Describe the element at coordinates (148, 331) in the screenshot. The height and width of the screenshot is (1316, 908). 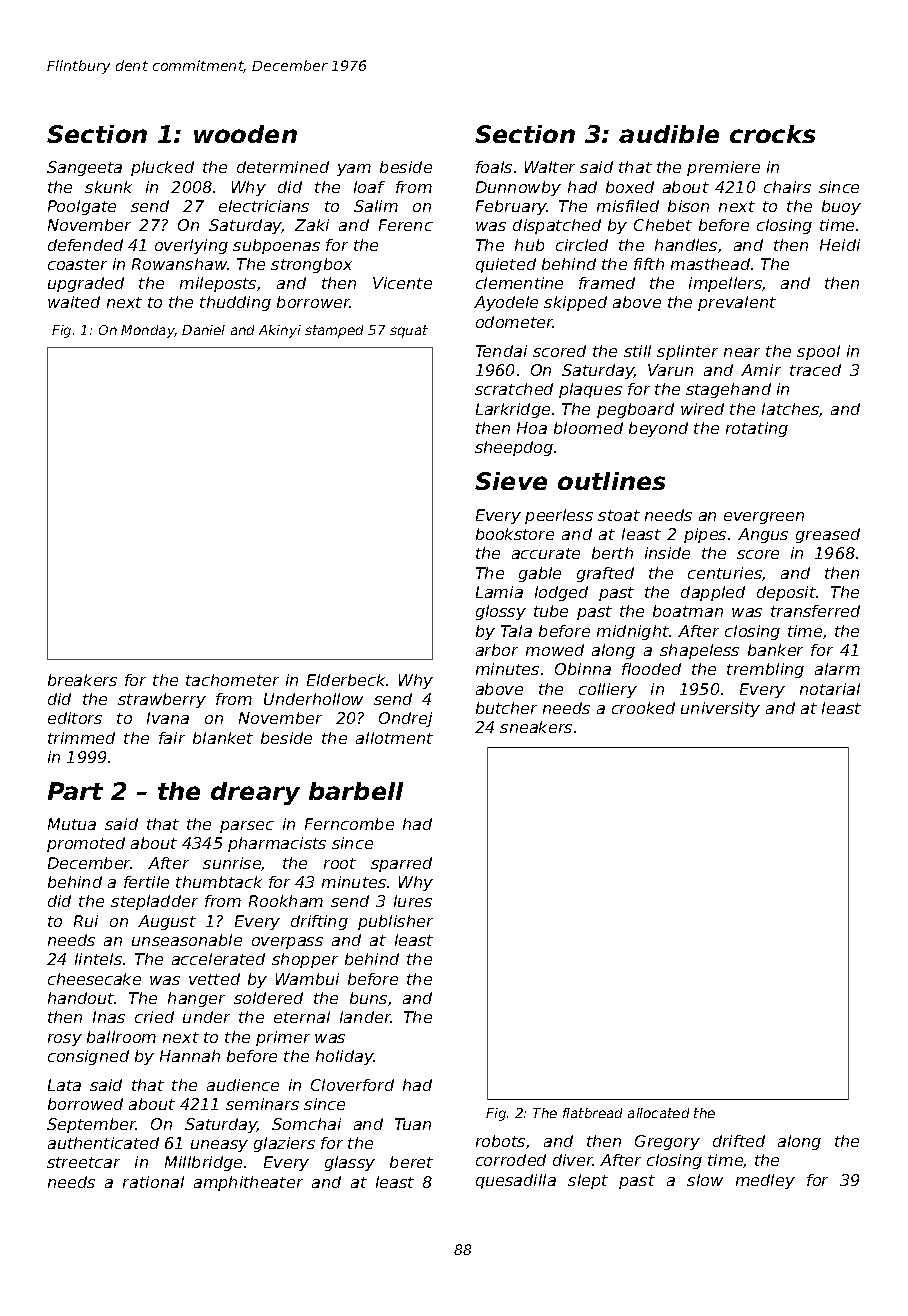
I see `Monday` at that location.
